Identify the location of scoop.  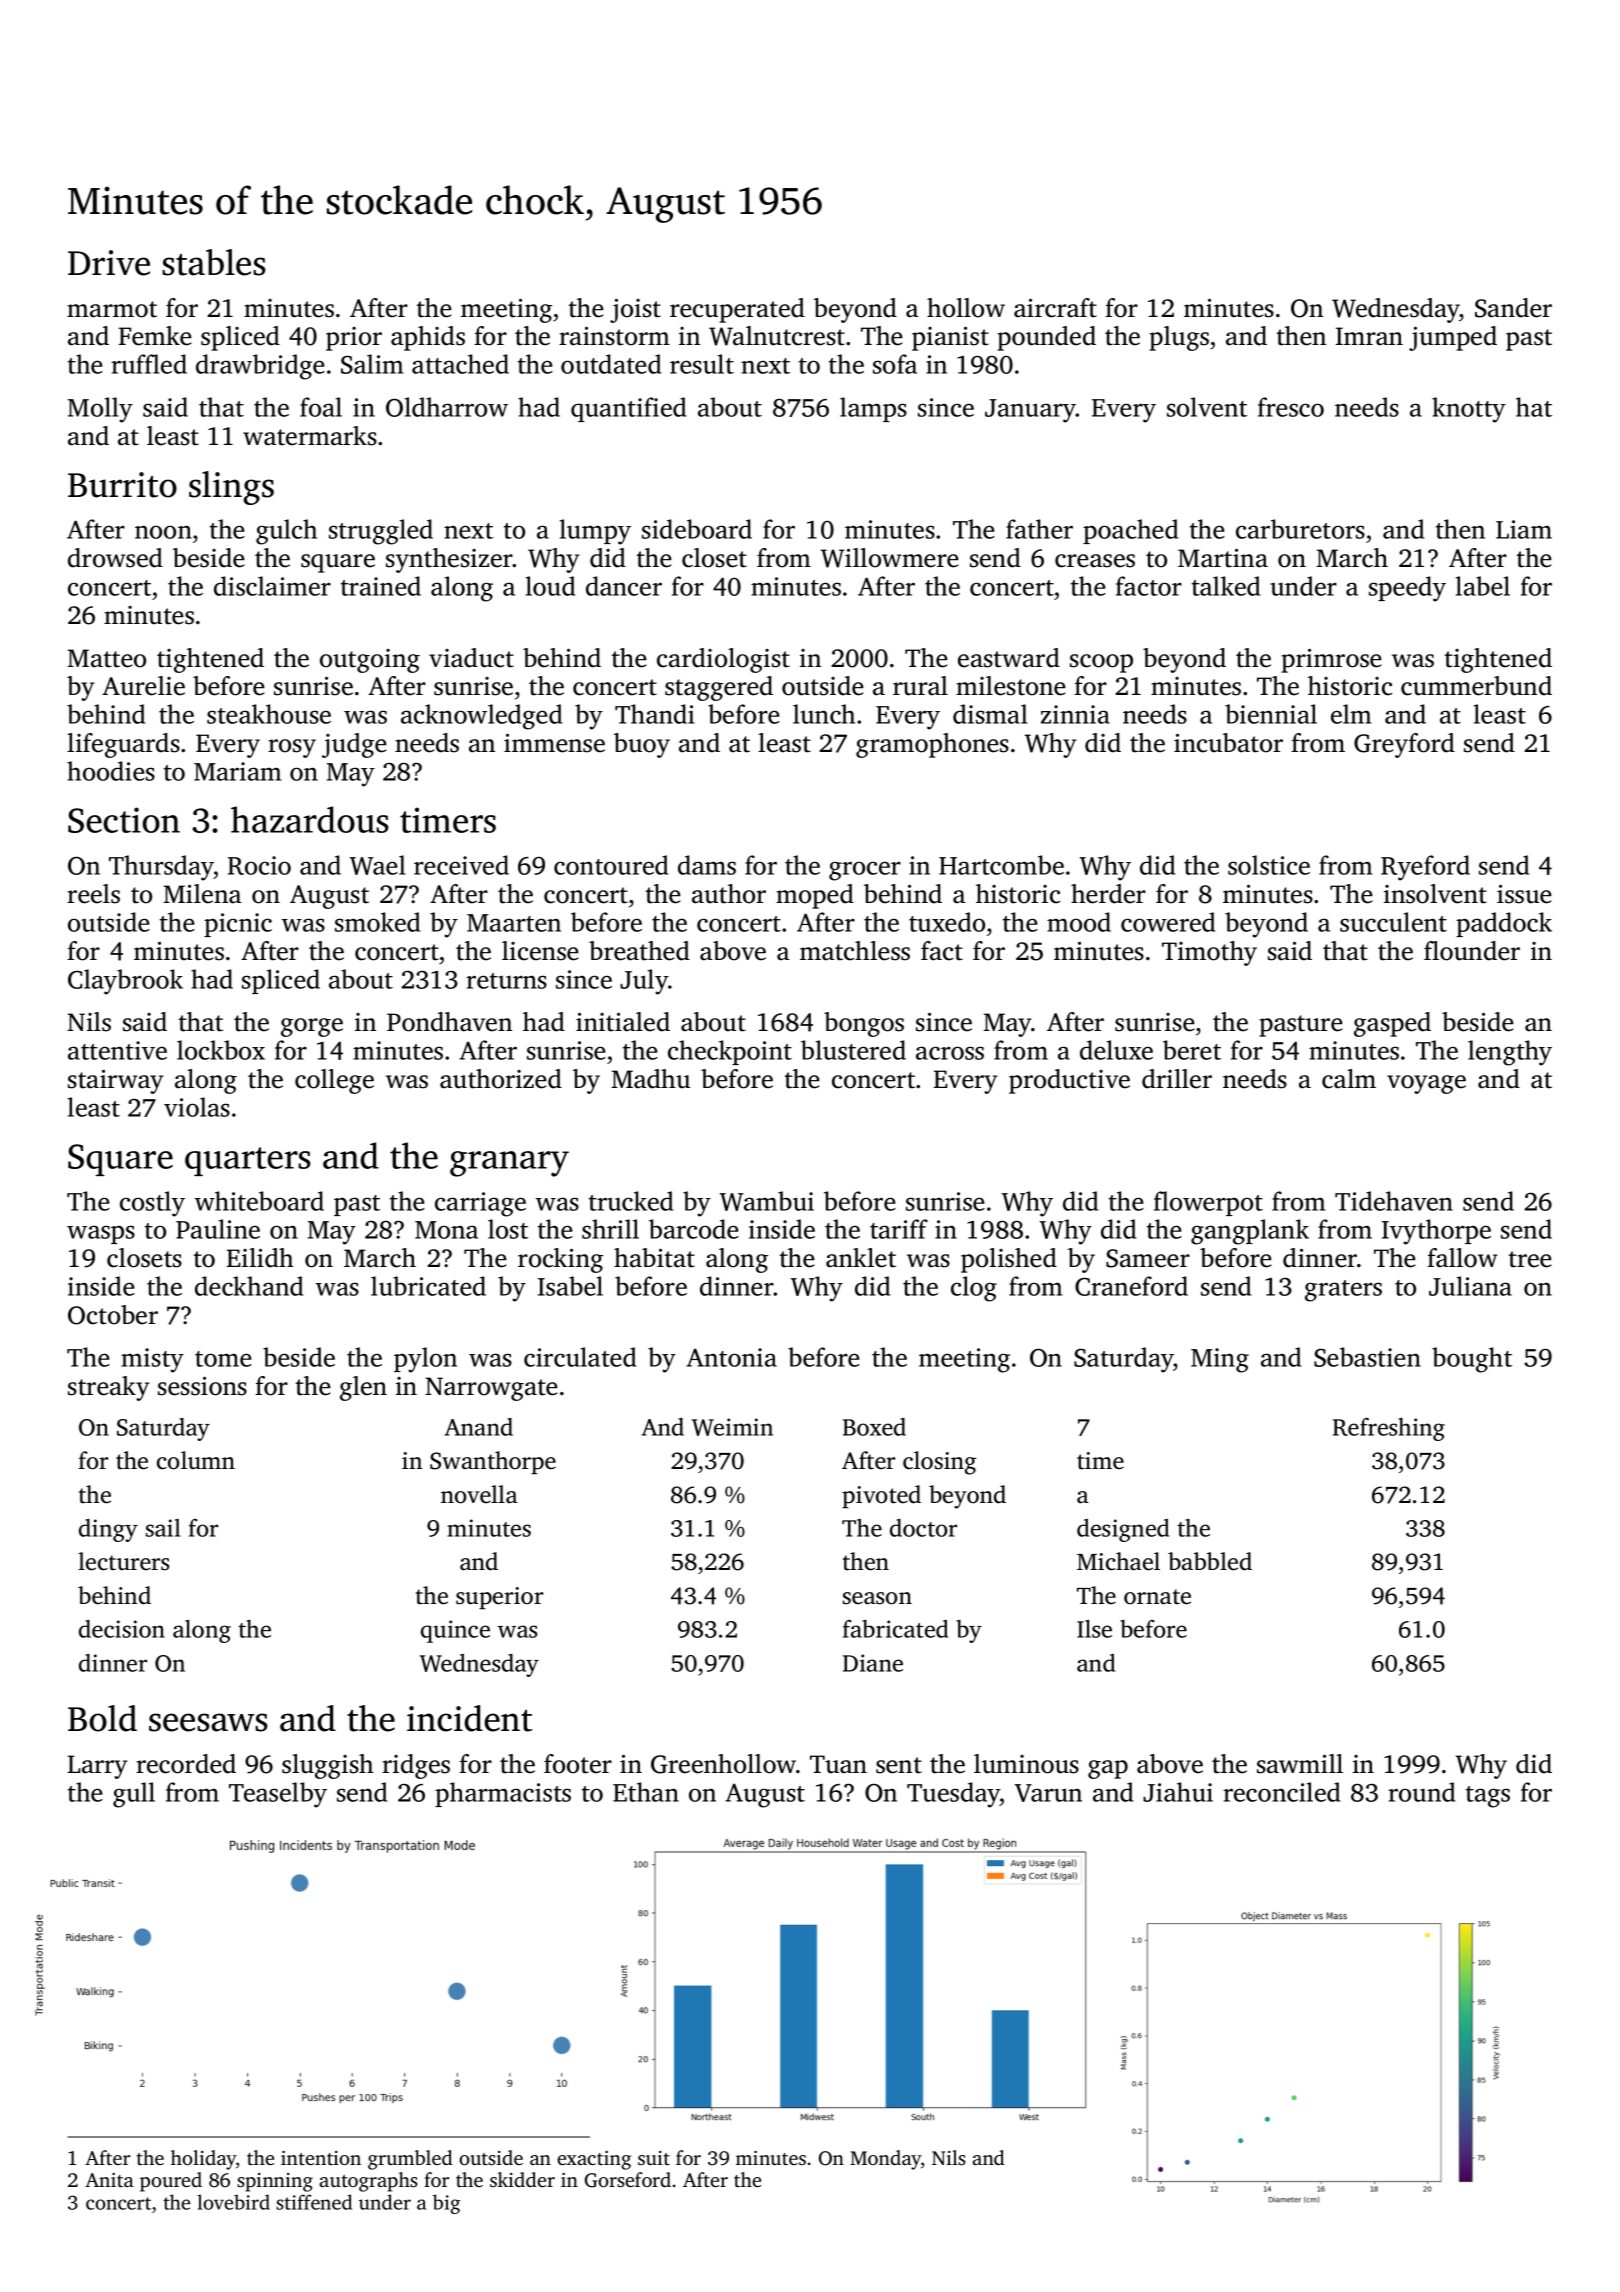
(1101, 663).
